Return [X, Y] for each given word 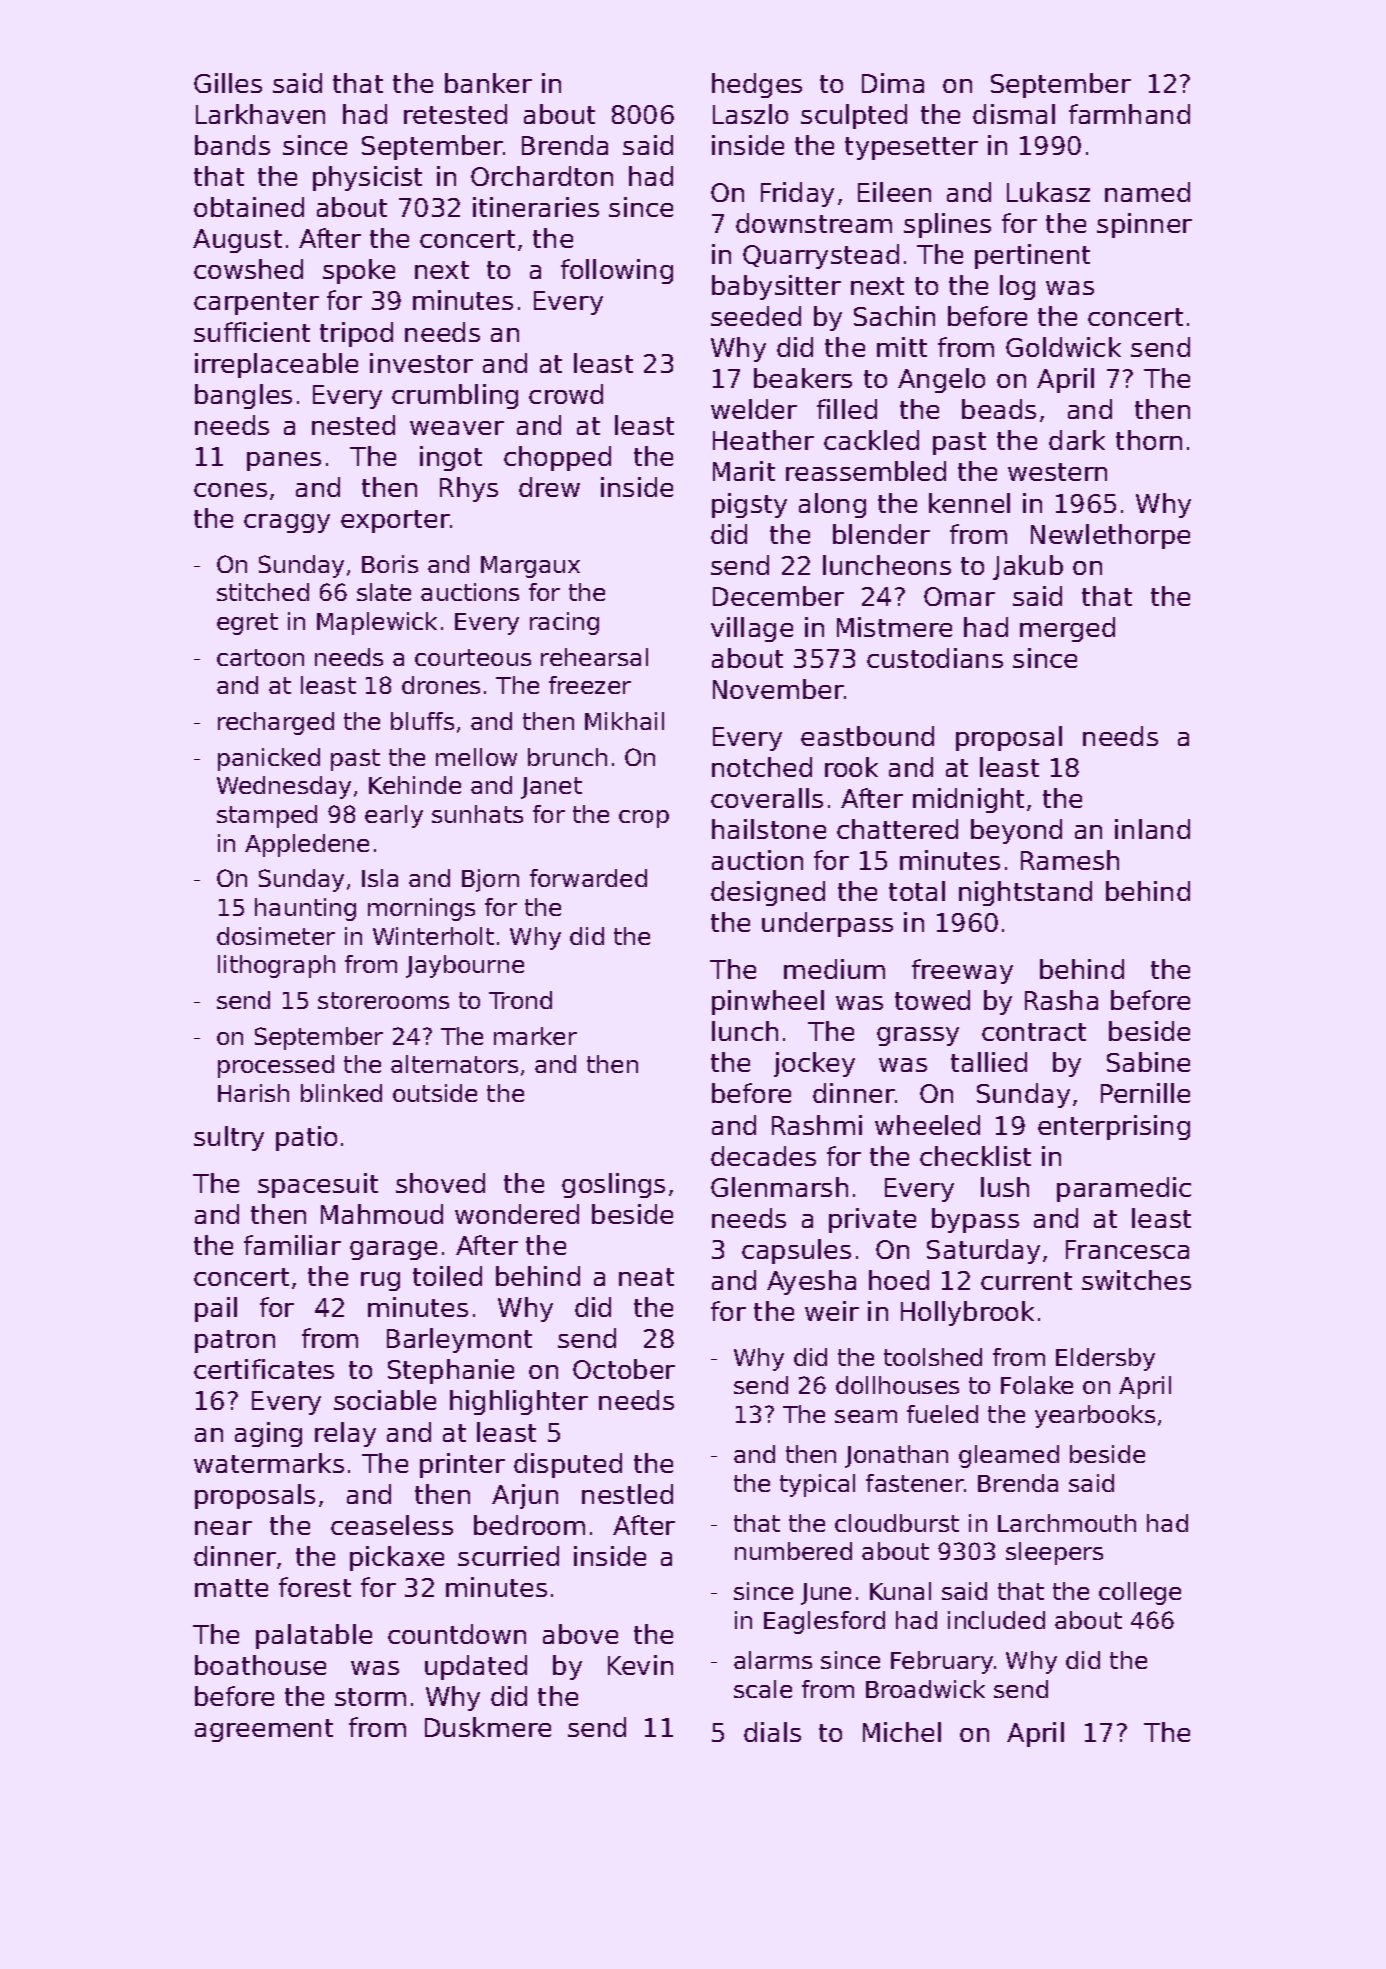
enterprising [1114, 1127]
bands [232, 145]
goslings [613, 1185]
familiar [292, 1245]
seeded [756, 316]
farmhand [1129, 114]
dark [1077, 440]
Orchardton [542, 176]
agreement [264, 1730]
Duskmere [488, 1727]
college [1140, 1593]
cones [230, 490]
